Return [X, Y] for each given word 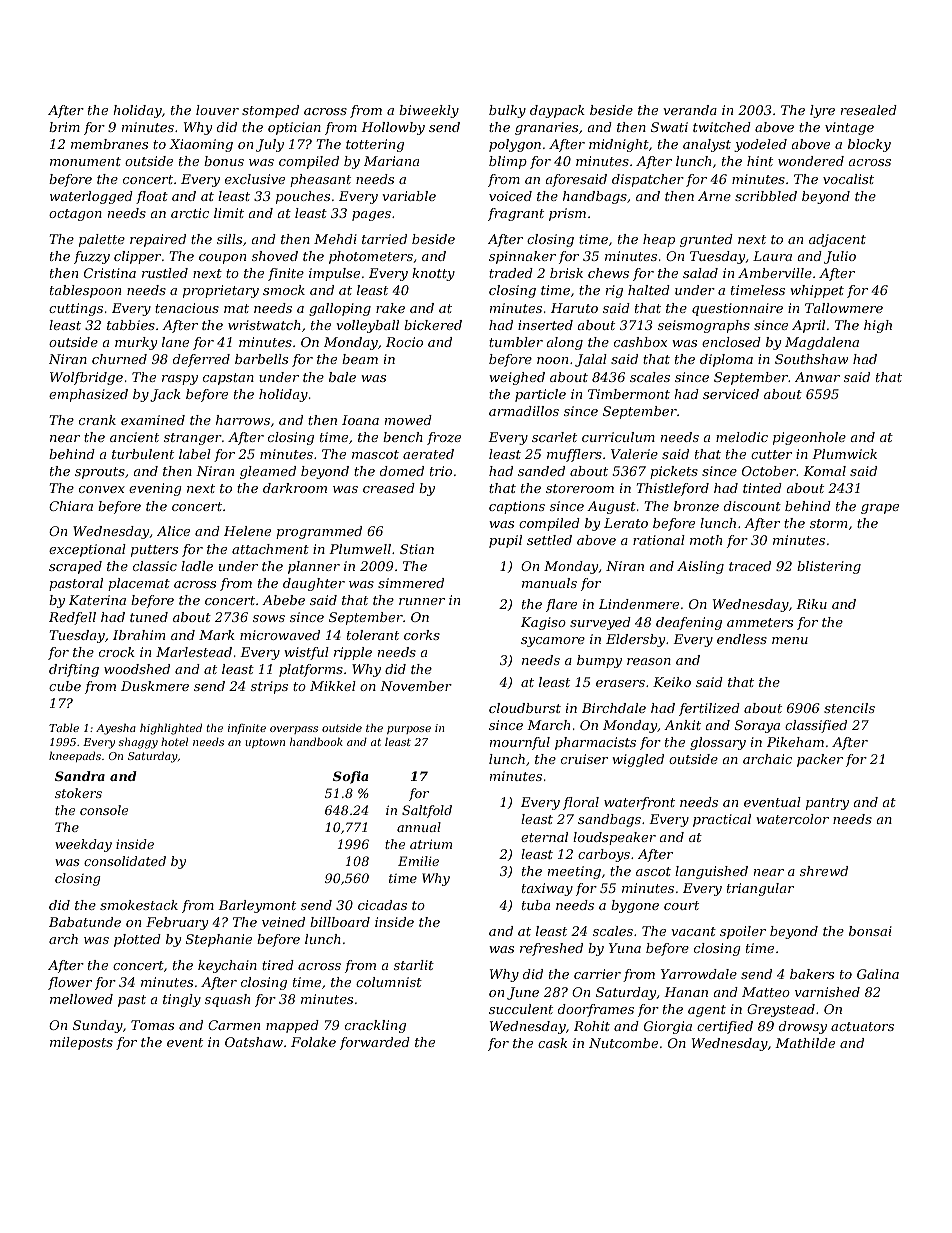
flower [70, 983]
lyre [822, 111]
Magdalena [822, 343]
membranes [109, 144]
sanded [541, 471]
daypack [557, 111]
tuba [536, 905]
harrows [243, 420]
